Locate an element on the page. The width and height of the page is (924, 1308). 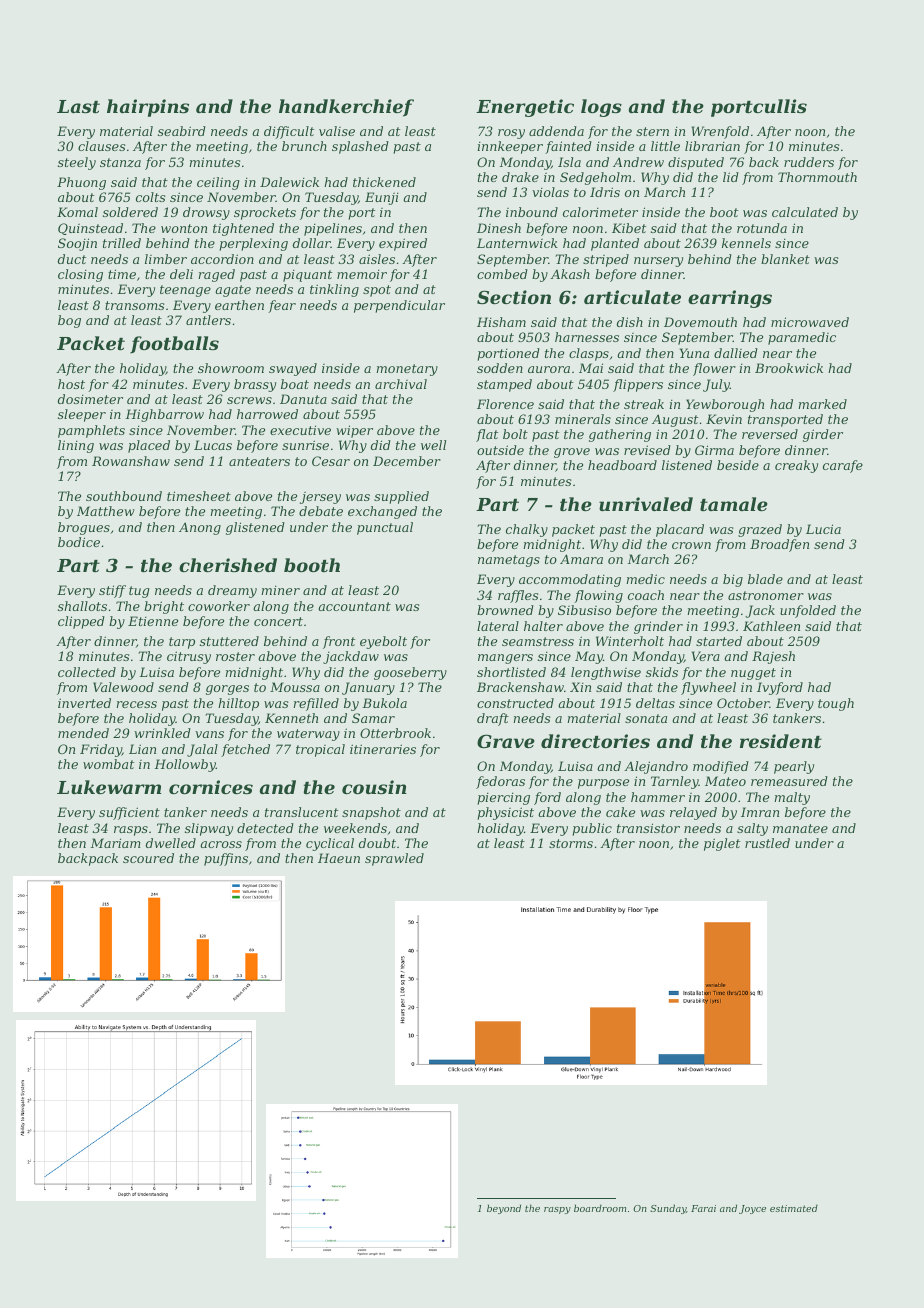
innkeeper is located at coordinates (510, 147).
